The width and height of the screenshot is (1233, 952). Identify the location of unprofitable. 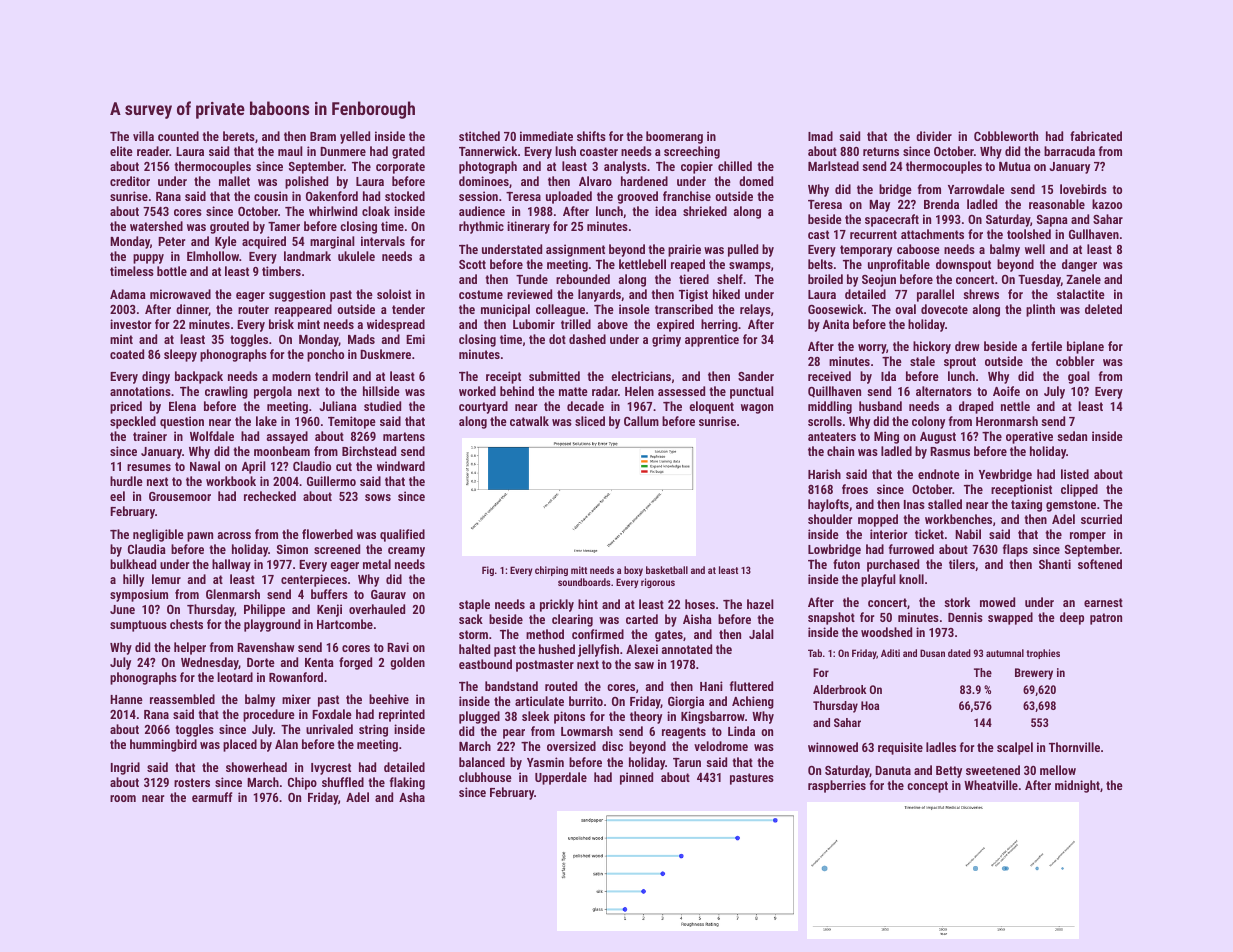
(899, 265).
